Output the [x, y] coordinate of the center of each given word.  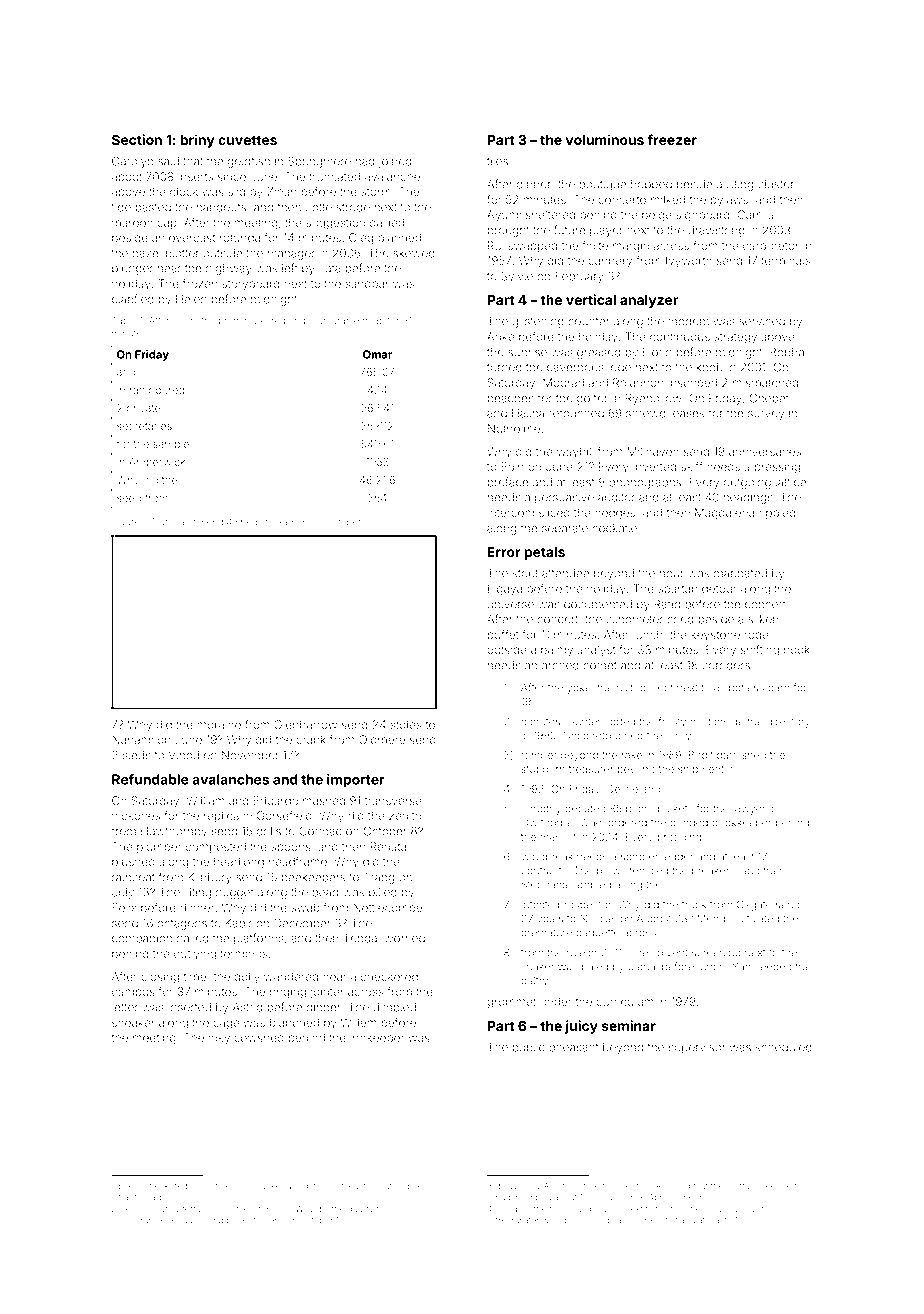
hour [672, 573]
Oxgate [754, 905]
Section [137, 139]
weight [302, 1187]
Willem [359, 1022]
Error [504, 552]
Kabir [238, 923]
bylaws [729, 201]
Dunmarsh [175, 522]
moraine [219, 724]
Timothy [541, 809]
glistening [538, 322]
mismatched [765, 382]
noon [184, 321]
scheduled [783, 1047]
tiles [497, 161]
